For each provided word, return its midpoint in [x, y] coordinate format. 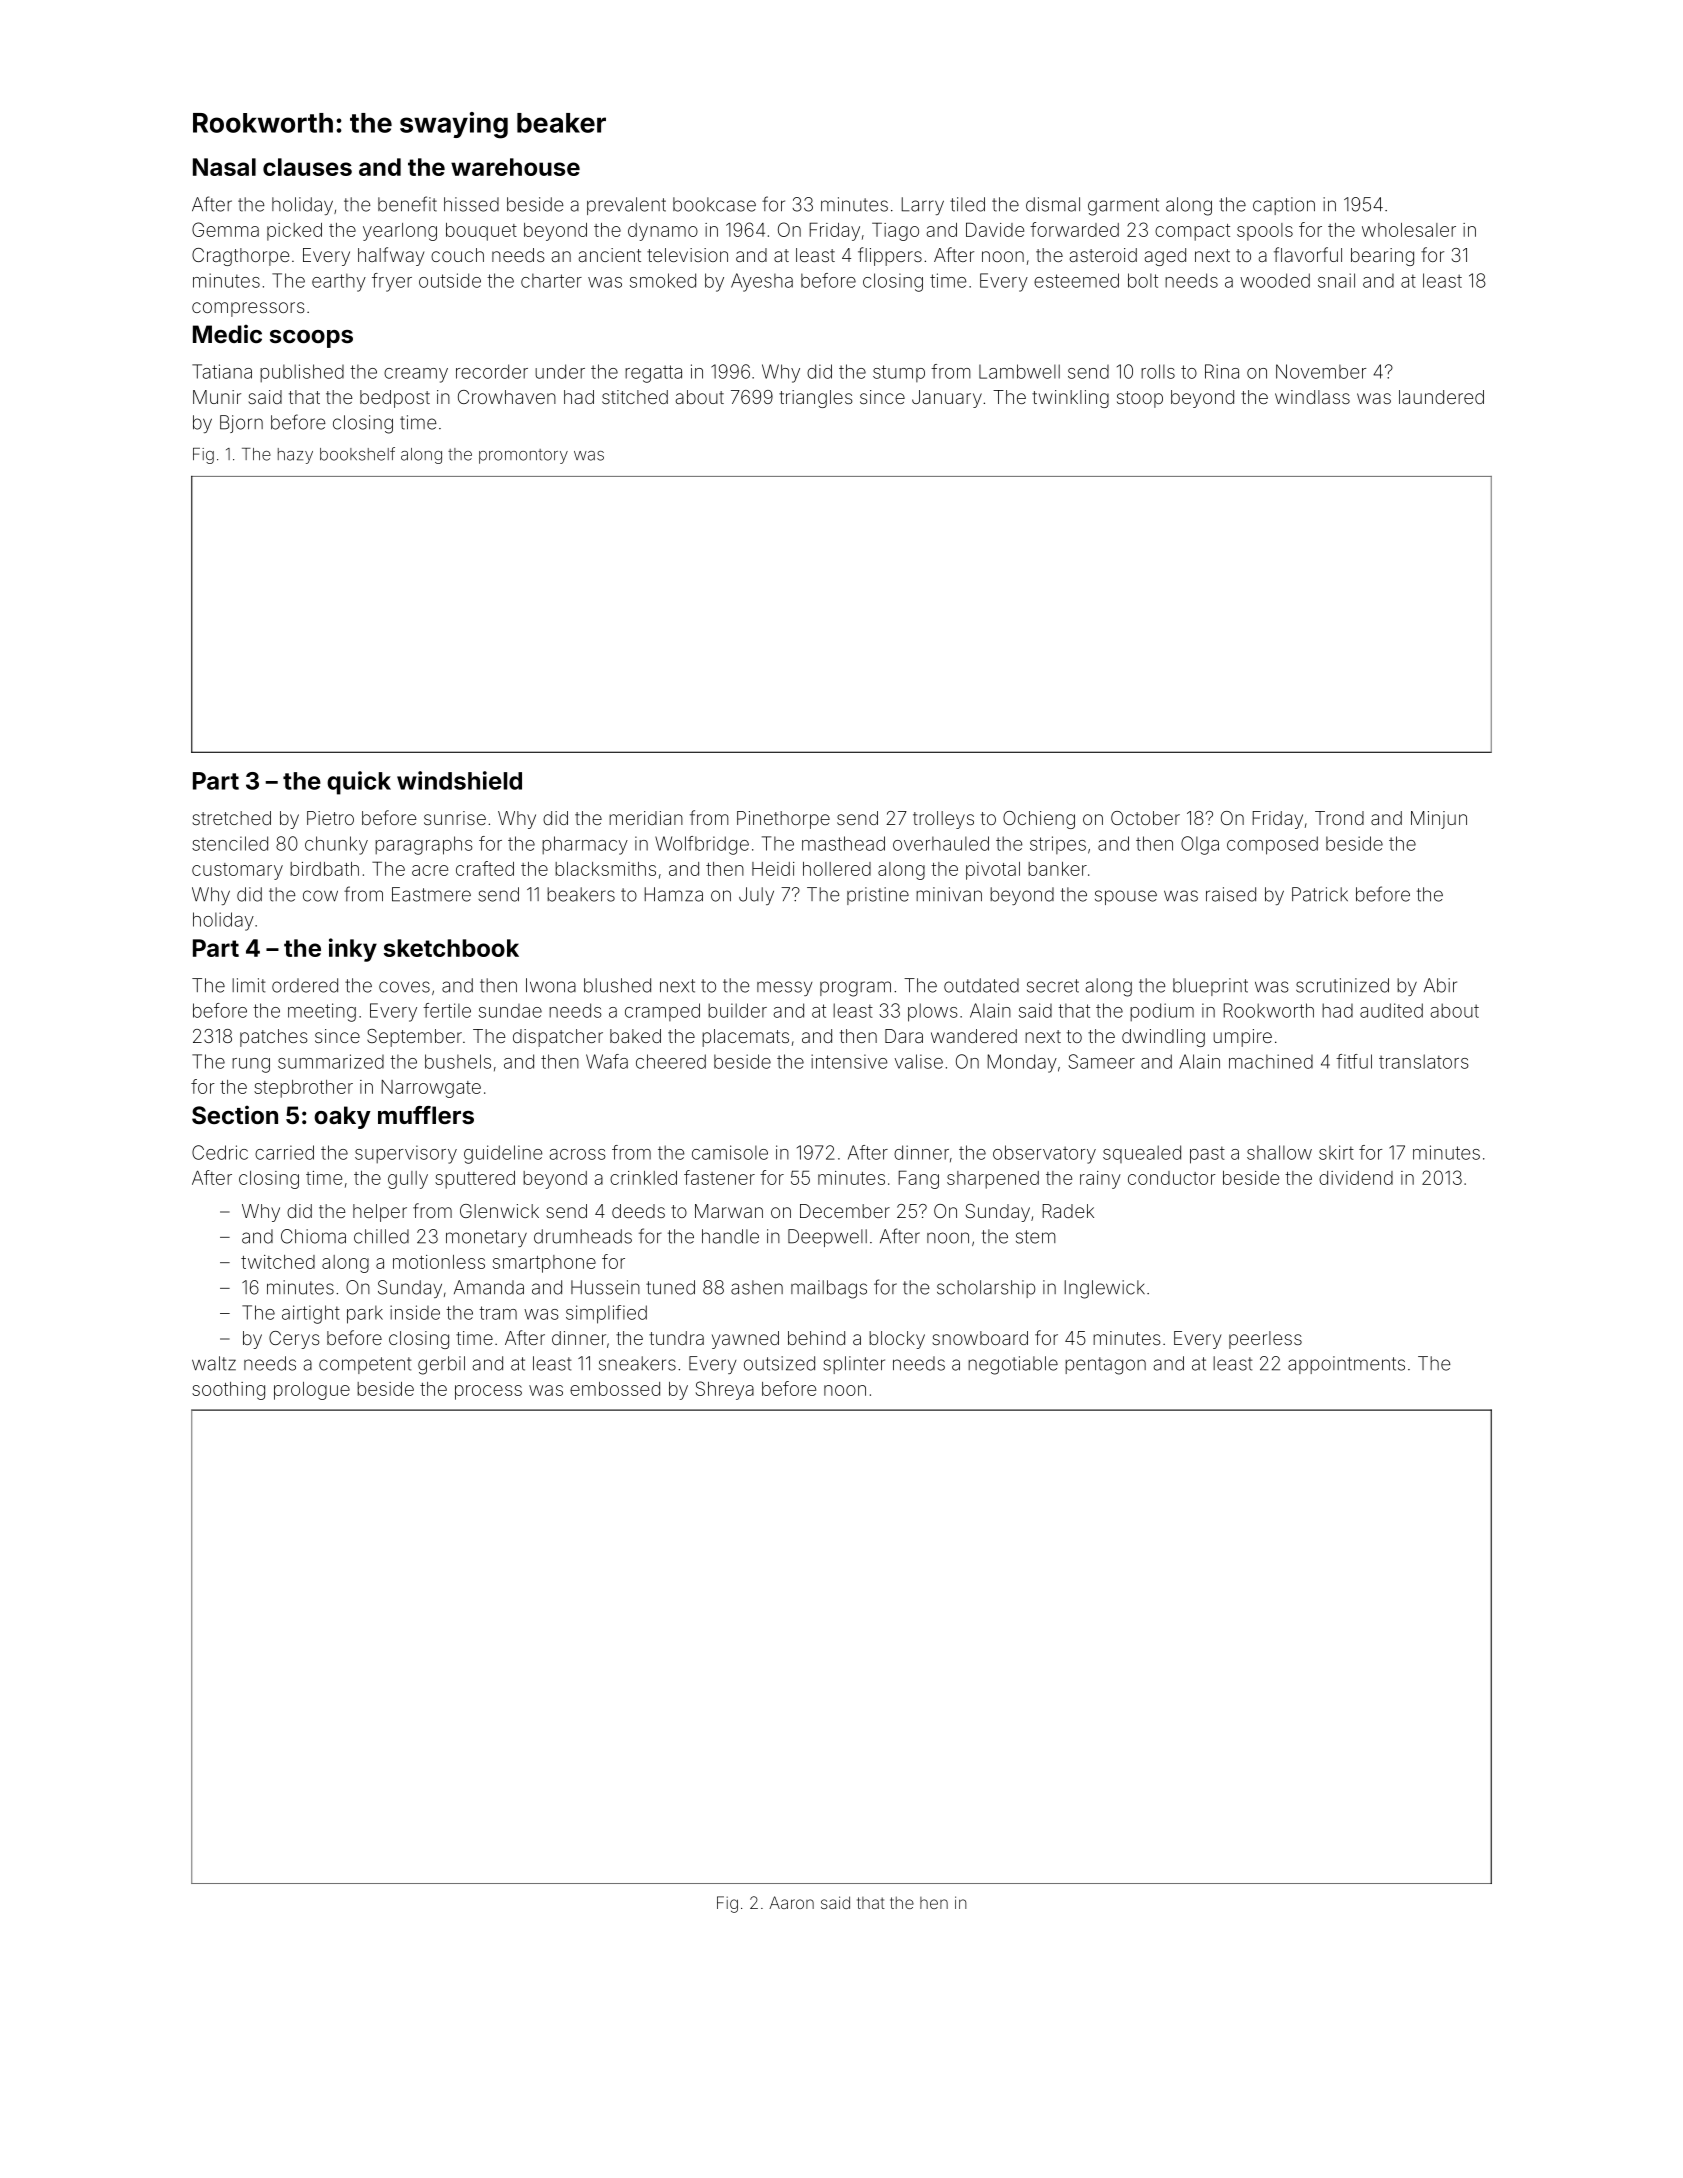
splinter [854, 1365]
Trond [1339, 818]
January [947, 399]
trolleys [943, 820]
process [488, 1392]
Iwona [551, 985]
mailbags [829, 1289]
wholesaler [1409, 230]
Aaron [791, 1902]
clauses [307, 167]
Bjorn [241, 424]
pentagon [1105, 1366]
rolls [1158, 371]
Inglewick [1105, 1289]
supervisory [406, 1154]
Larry [923, 206]
